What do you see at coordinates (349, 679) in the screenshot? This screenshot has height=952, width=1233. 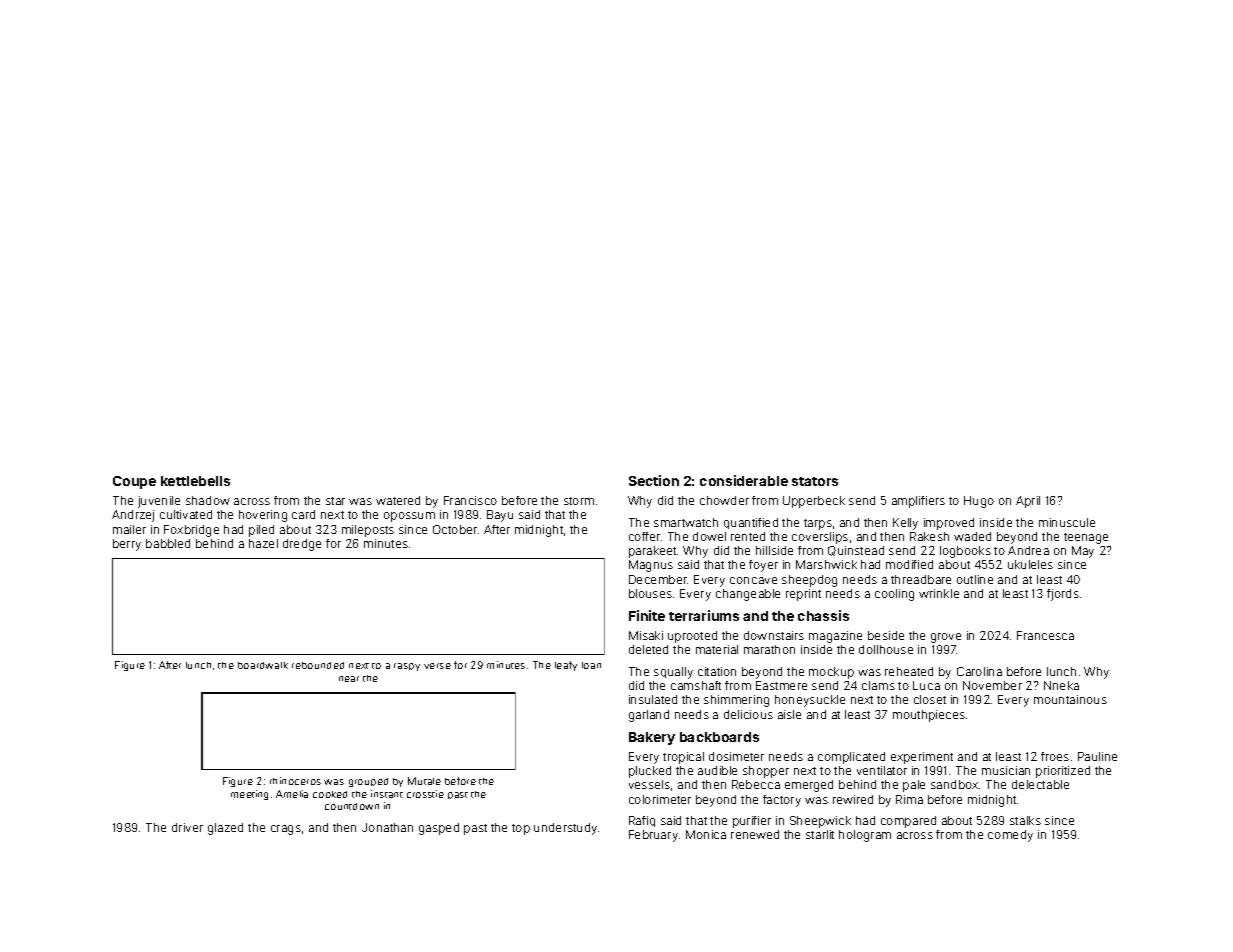 I see `near` at bounding box center [349, 679].
